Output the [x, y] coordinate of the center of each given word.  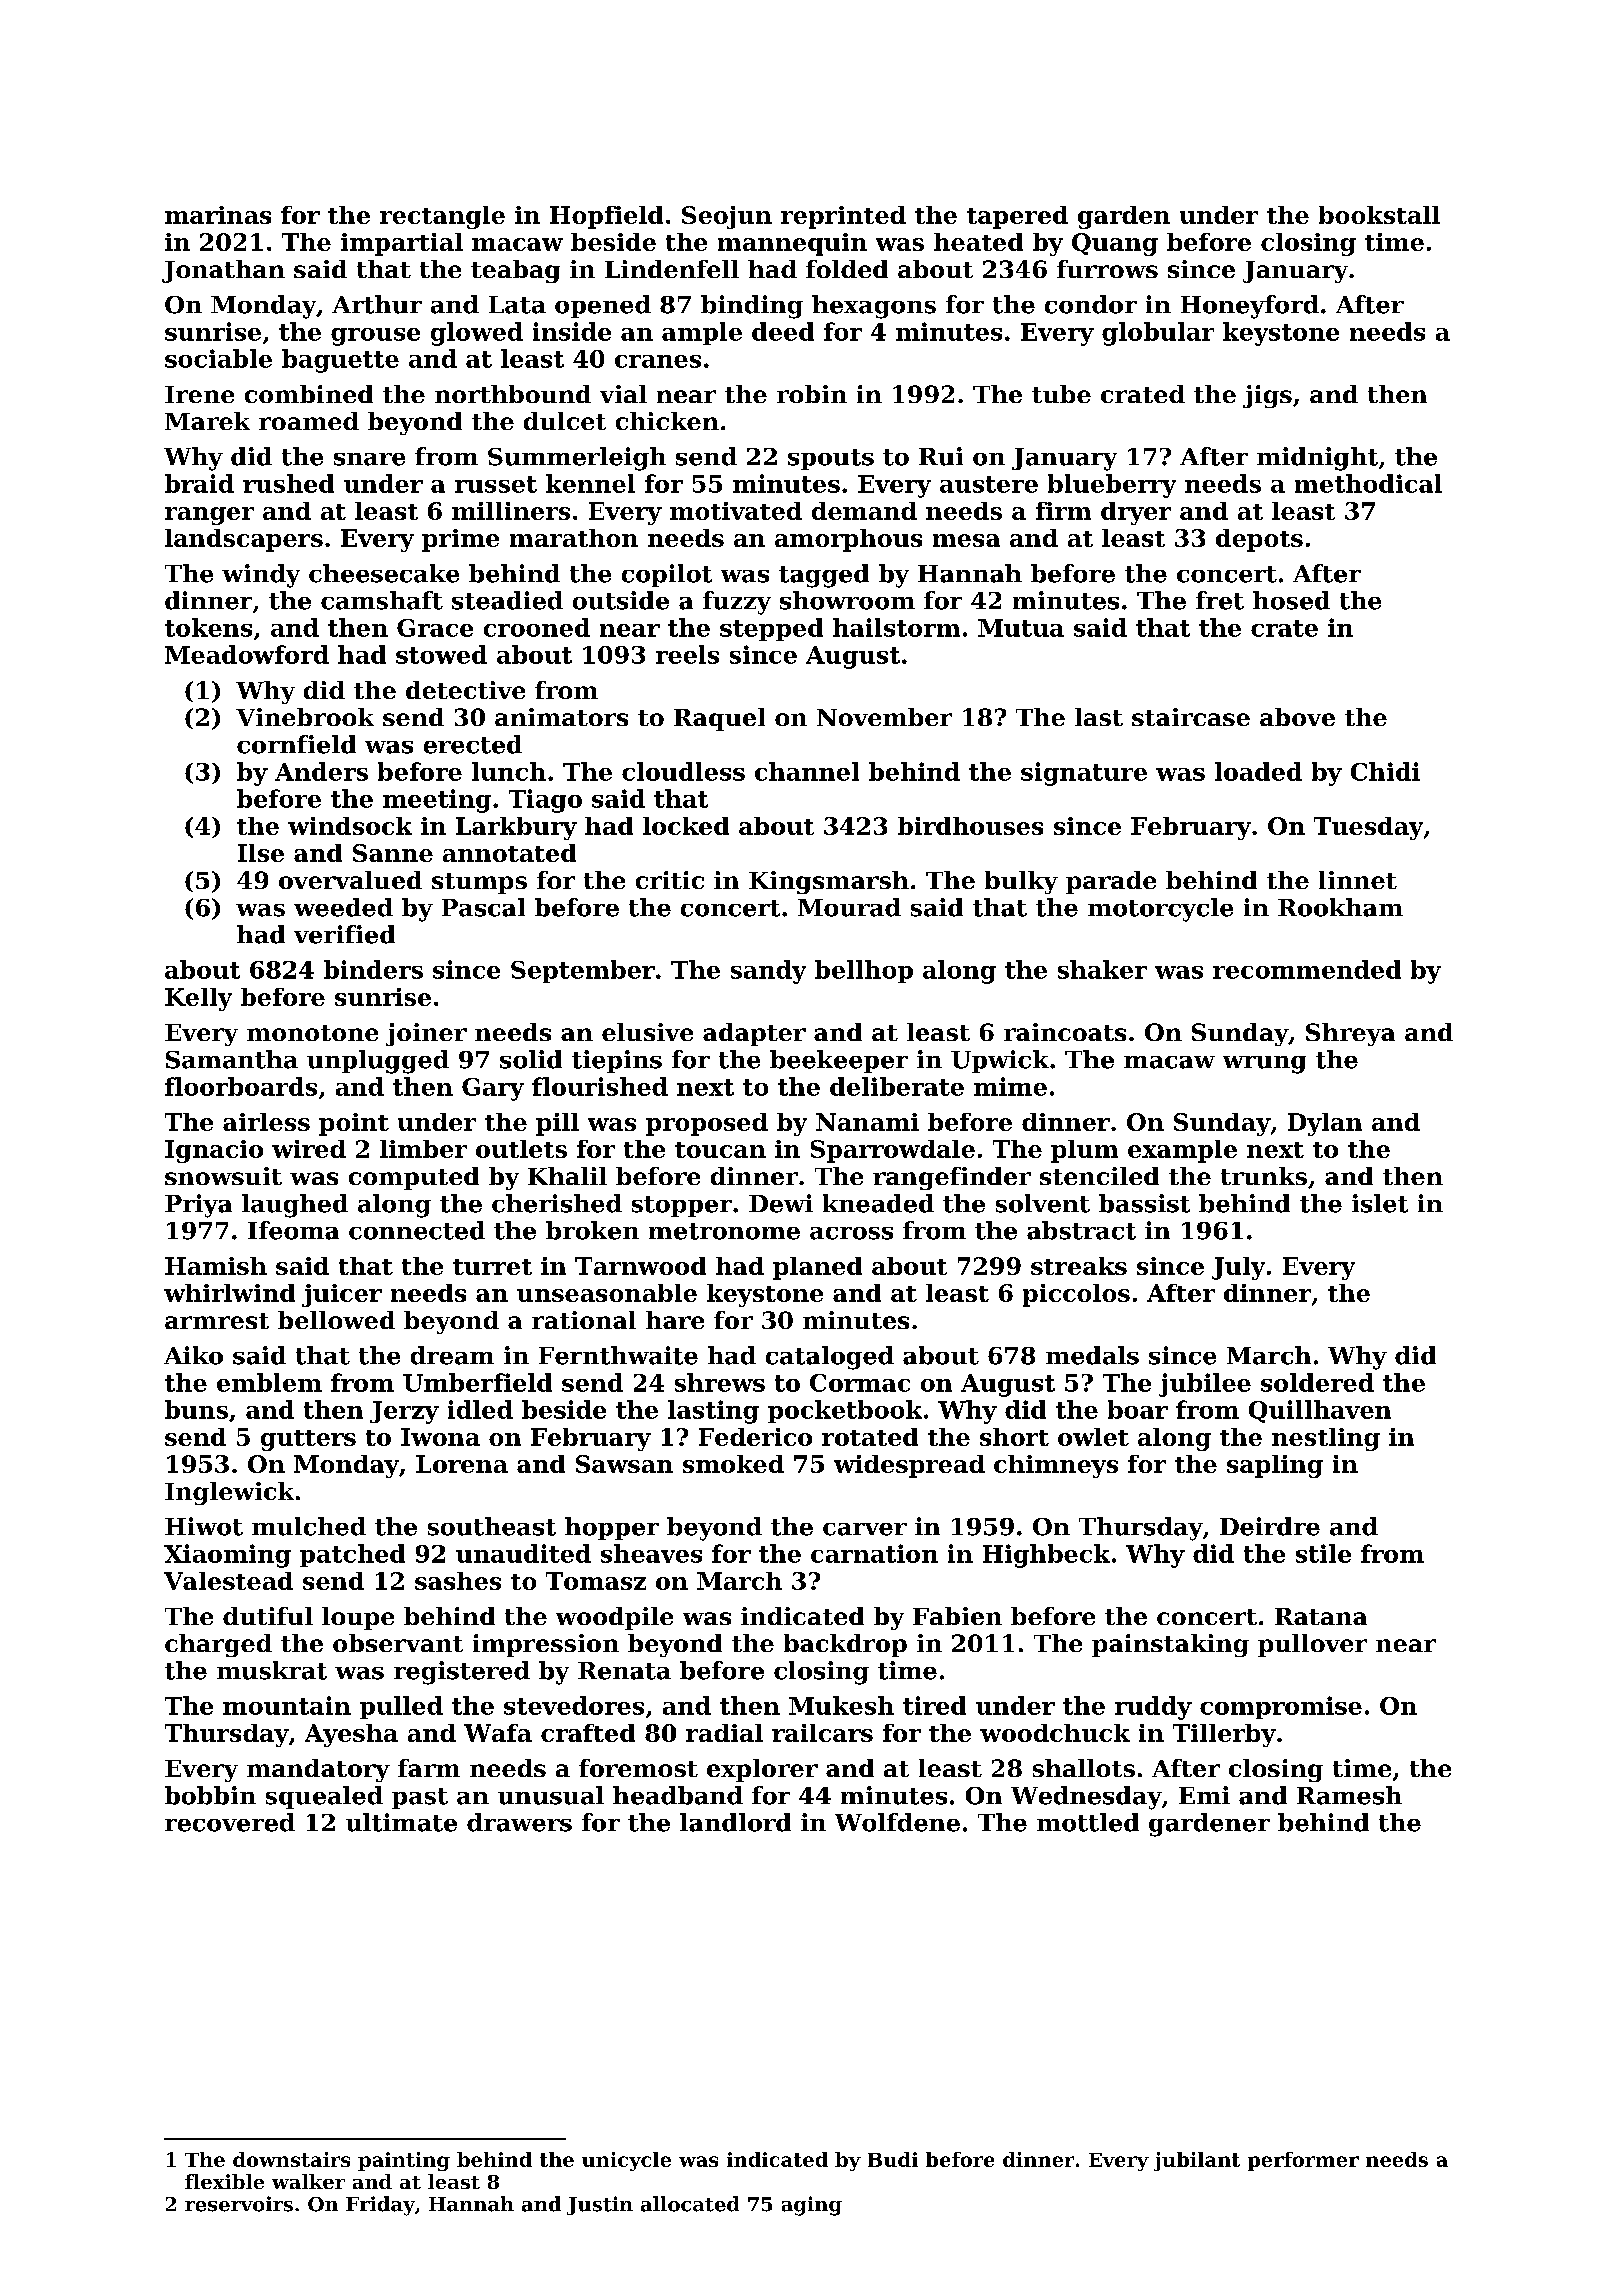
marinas [218, 215]
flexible [224, 2181]
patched [352, 1555]
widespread [909, 1466]
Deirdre [1270, 1526]
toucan [720, 1150]
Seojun [727, 217]
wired [309, 1149]
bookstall [1379, 215]
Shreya [1350, 1034]
